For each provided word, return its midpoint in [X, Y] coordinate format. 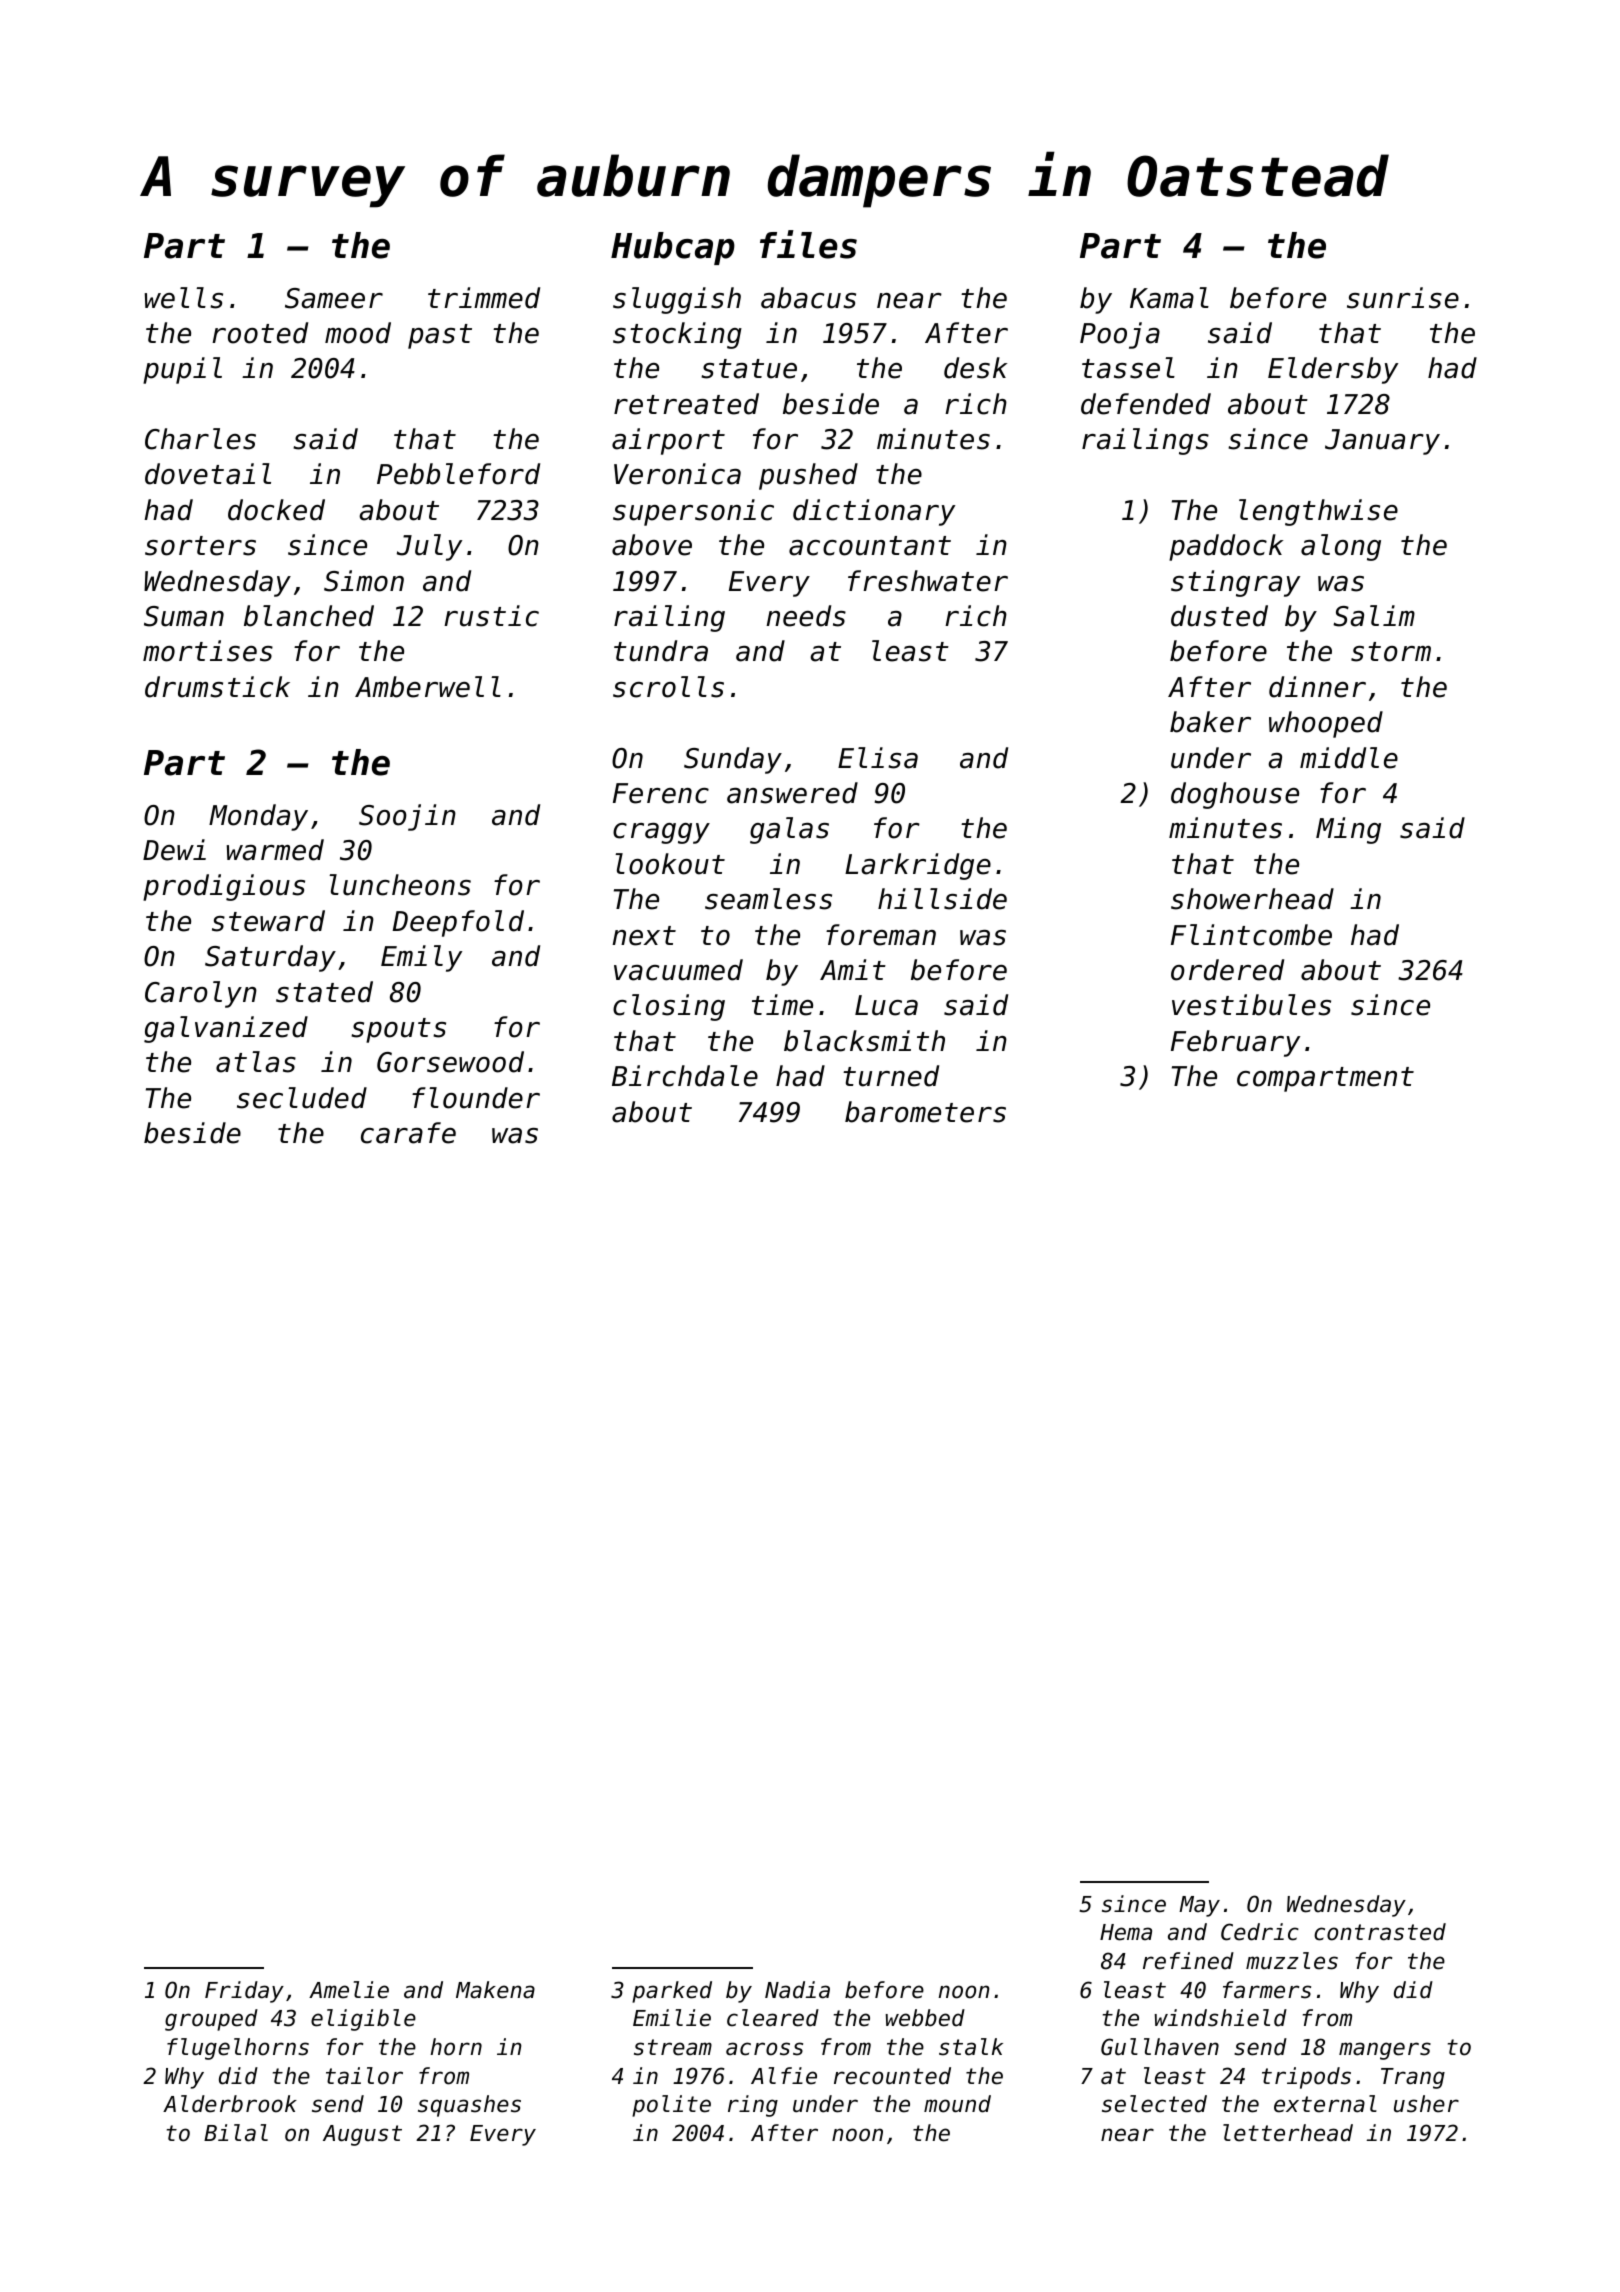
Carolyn [201, 994]
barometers [925, 1112]
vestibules [1251, 1005]
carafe [408, 1133]
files [808, 244]
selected [1154, 2104]
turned [891, 1076]
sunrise [1403, 298]
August [362, 2135]
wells [184, 298]
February [1235, 1043]
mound [957, 2104]
